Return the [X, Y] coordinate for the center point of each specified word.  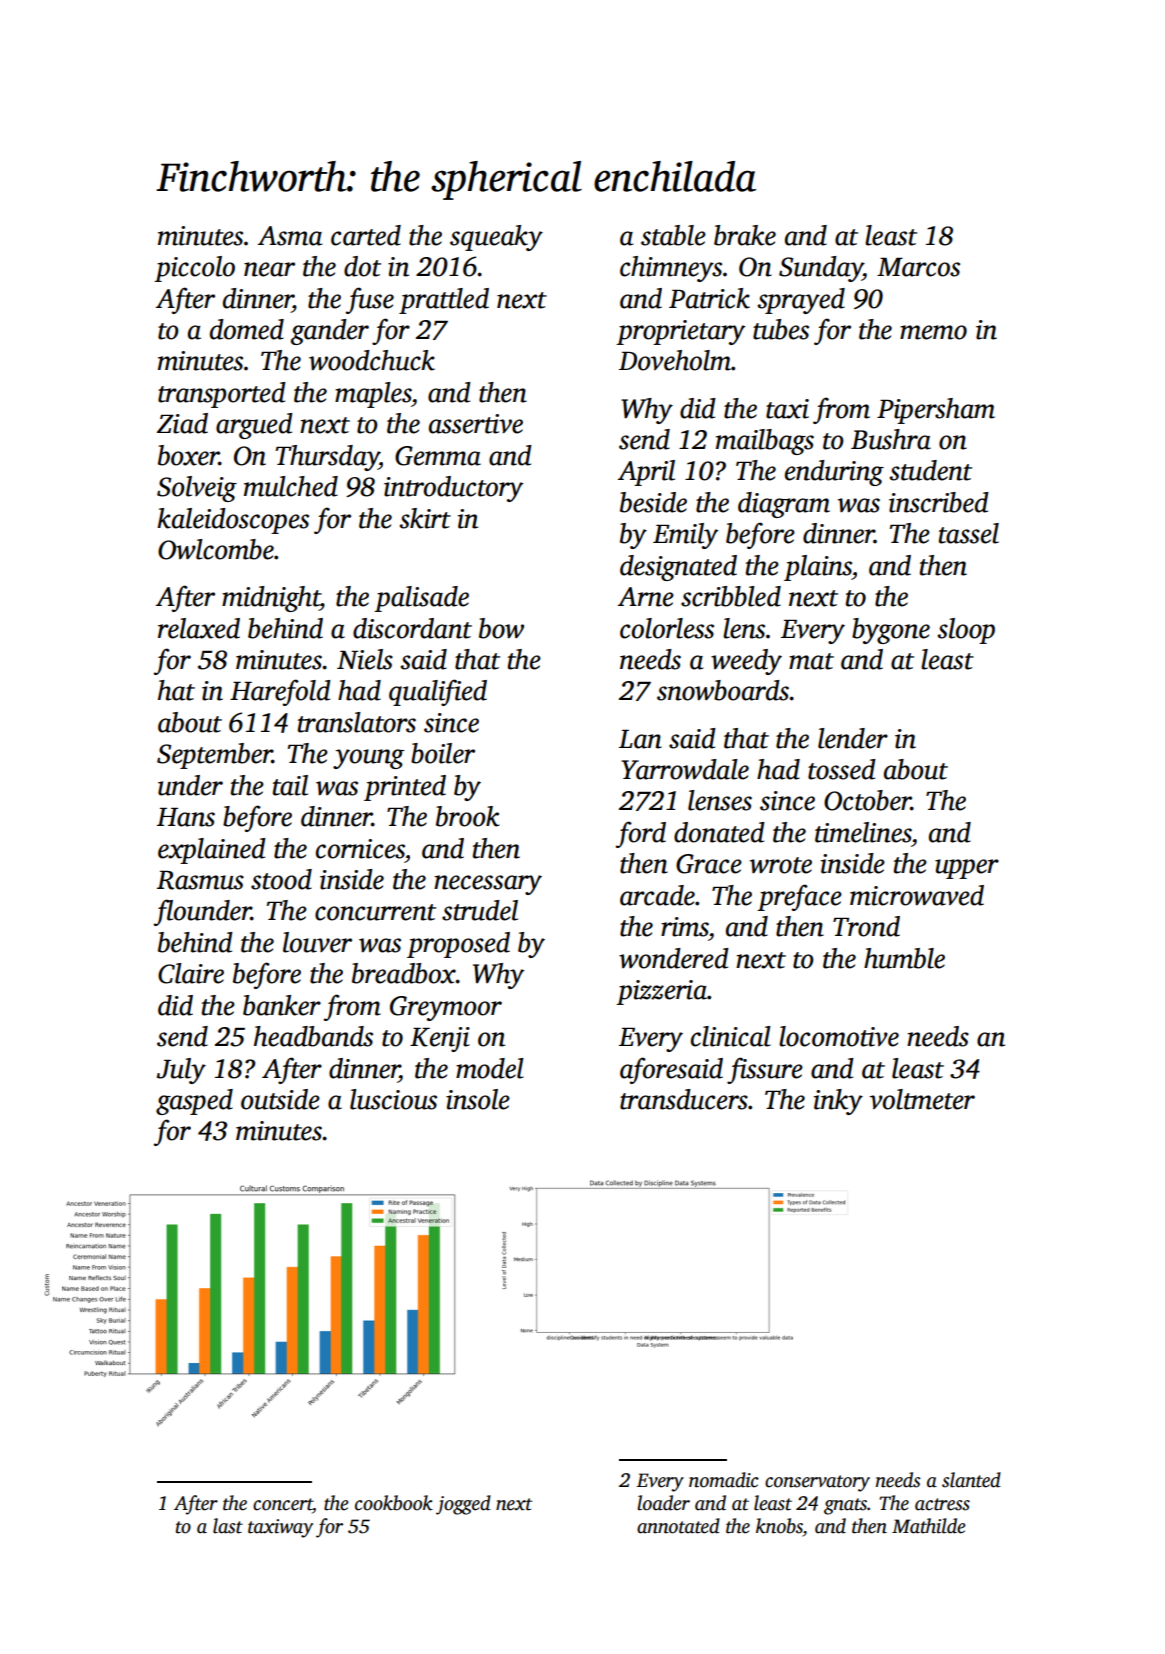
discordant [412, 628]
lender [853, 738]
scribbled [731, 596]
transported [222, 395]
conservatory [817, 1483]
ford [641, 834]
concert [283, 1505]
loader [663, 1503]
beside [653, 502]
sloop [966, 631]
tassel [969, 533]
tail [290, 785]
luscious [393, 1099]
